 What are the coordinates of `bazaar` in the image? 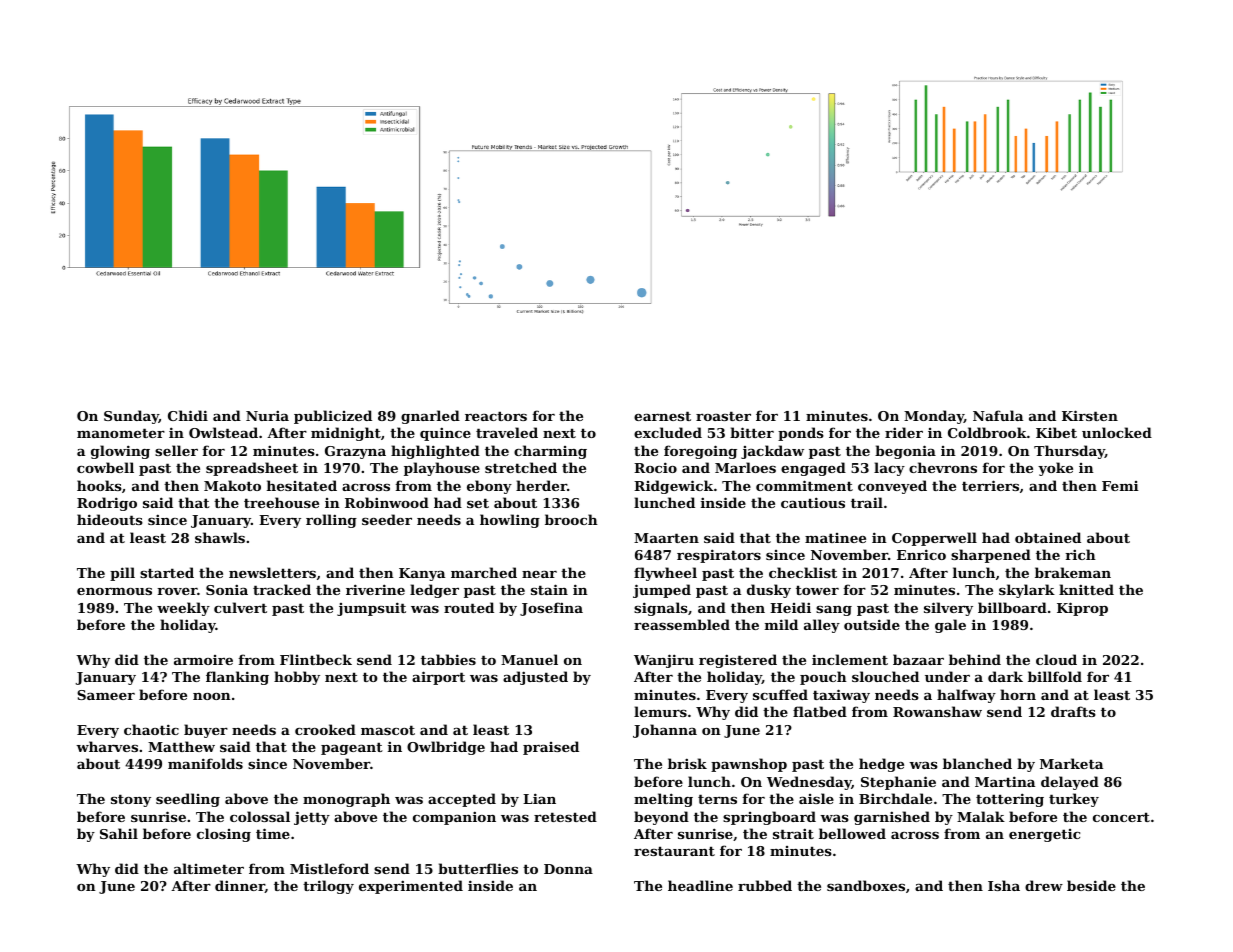 It's located at (918, 659).
